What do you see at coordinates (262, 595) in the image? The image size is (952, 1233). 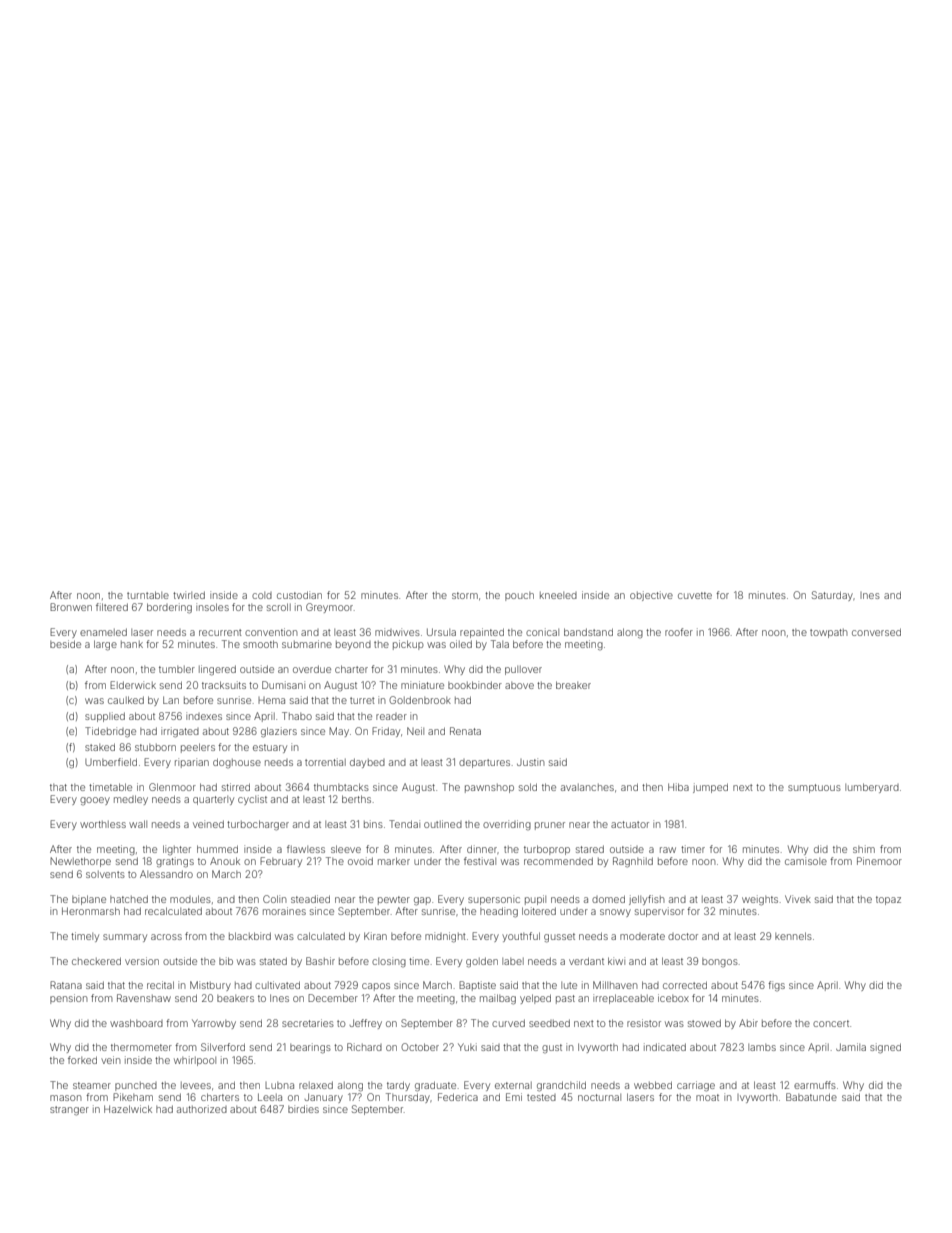 I see `cold` at bounding box center [262, 595].
